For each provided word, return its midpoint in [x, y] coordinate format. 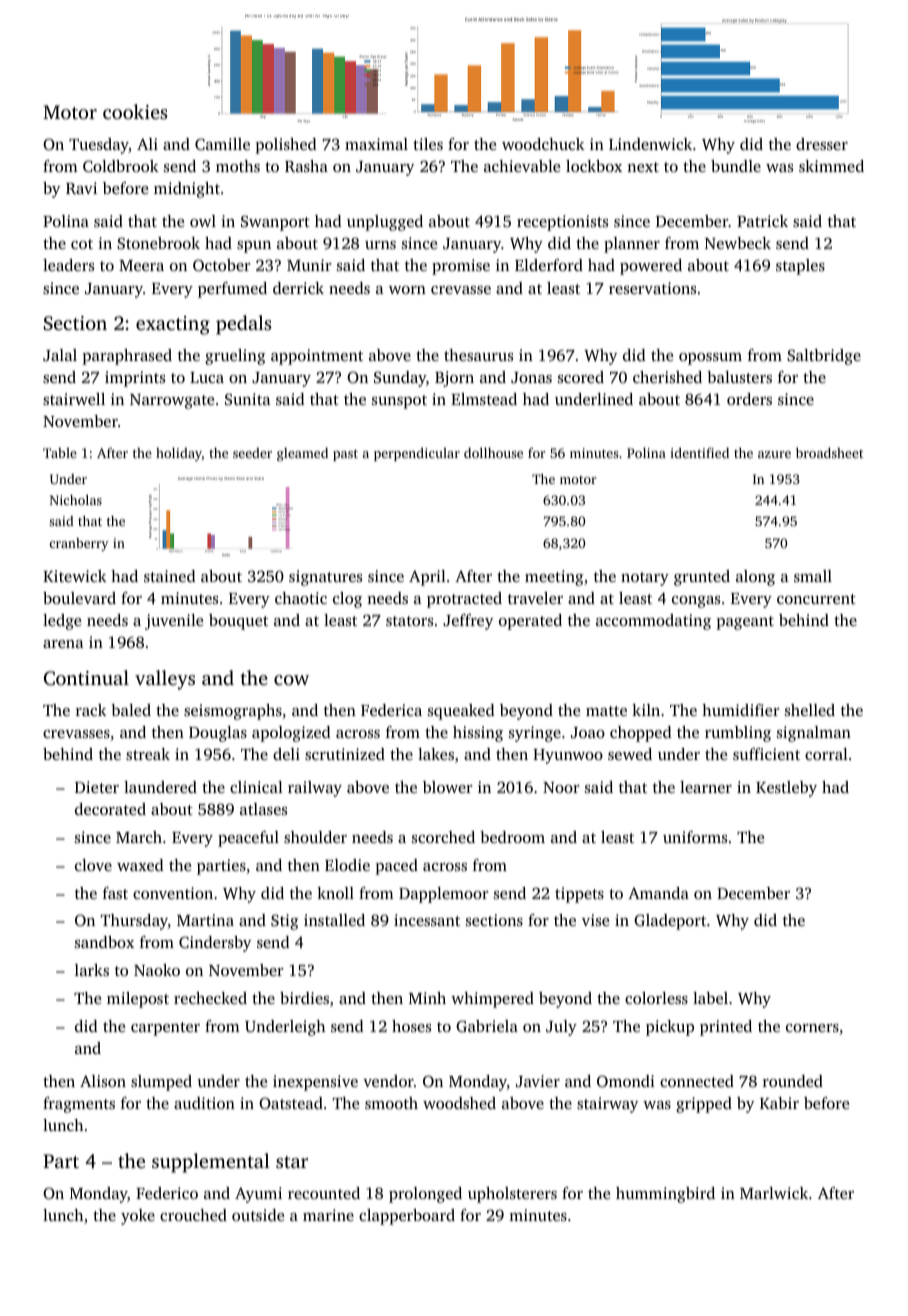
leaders [68, 265]
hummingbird [665, 1195]
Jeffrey [468, 622]
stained [170, 576]
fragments [79, 1105]
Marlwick [774, 1193]
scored [581, 377]
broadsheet [829, 452]
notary [645, 579]
